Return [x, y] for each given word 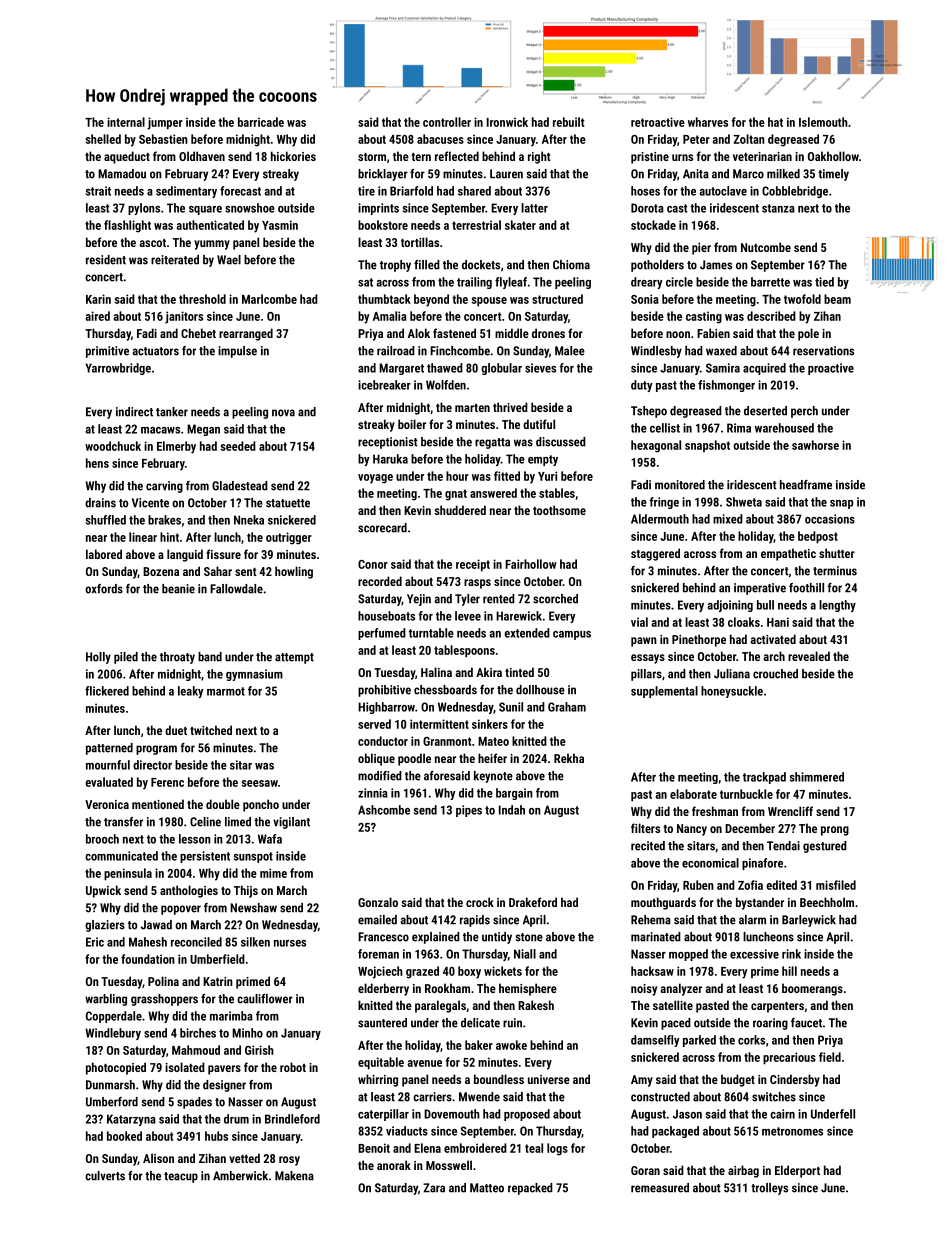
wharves [708, 122]
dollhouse [540, 690]
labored [104, 554]
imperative [760, 589]
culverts [105, 1176]
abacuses [440, 139]
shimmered [817, 777]
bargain [514, 794]
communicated [121, 856]
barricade [261, 122]
